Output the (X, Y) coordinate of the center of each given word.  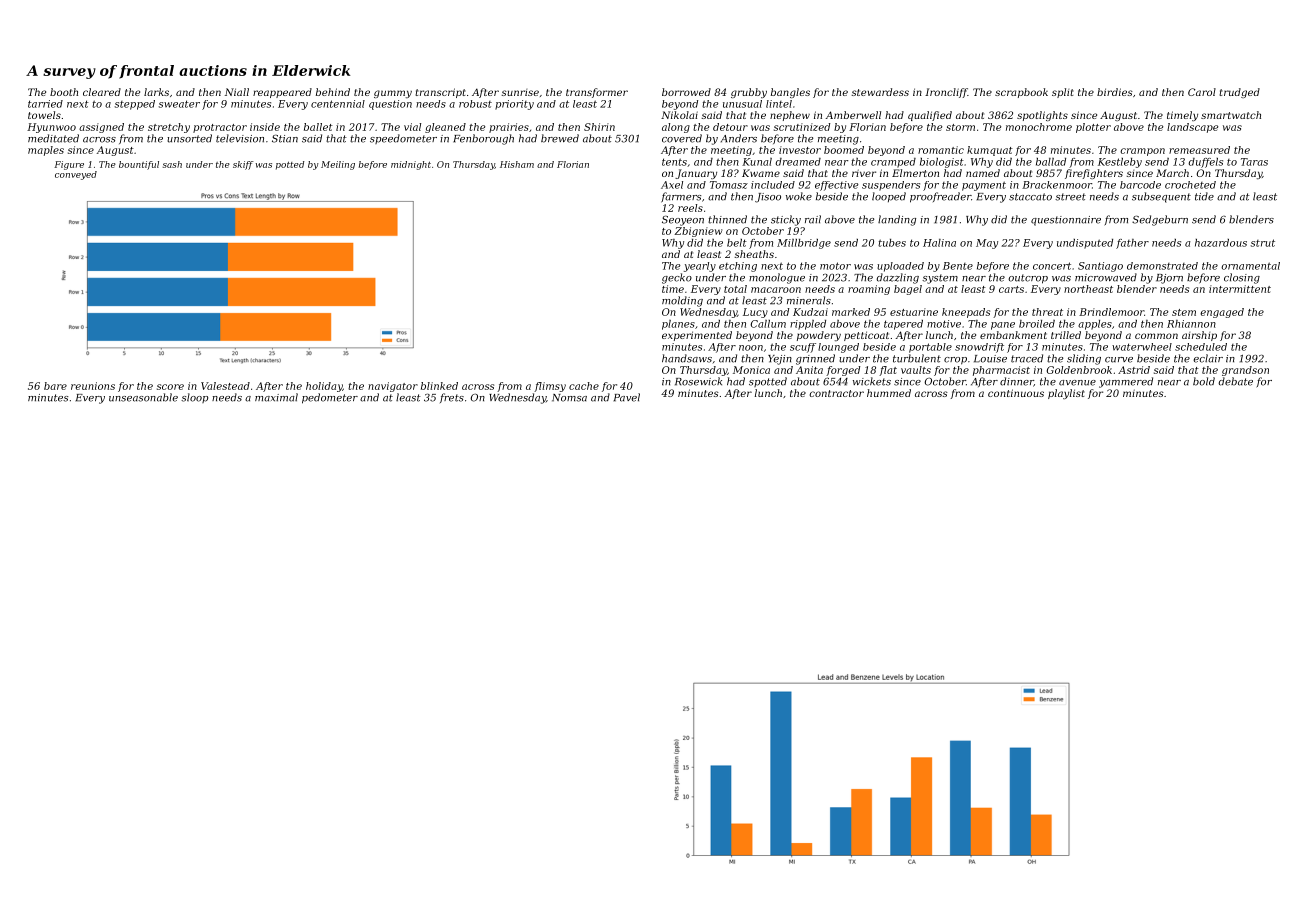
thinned (727, 219)
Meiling (338, 165)
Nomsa (569, 398)
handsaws (687, 358)
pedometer (330, 398)
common (1156, 336)
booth (64, 92)
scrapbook (1021, 93)
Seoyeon (683, 221)
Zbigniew (698, 232)
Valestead (225, 386)
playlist (1066, 394)
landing (897, 220)
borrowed (686, 92)
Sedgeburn (1160, 220)
